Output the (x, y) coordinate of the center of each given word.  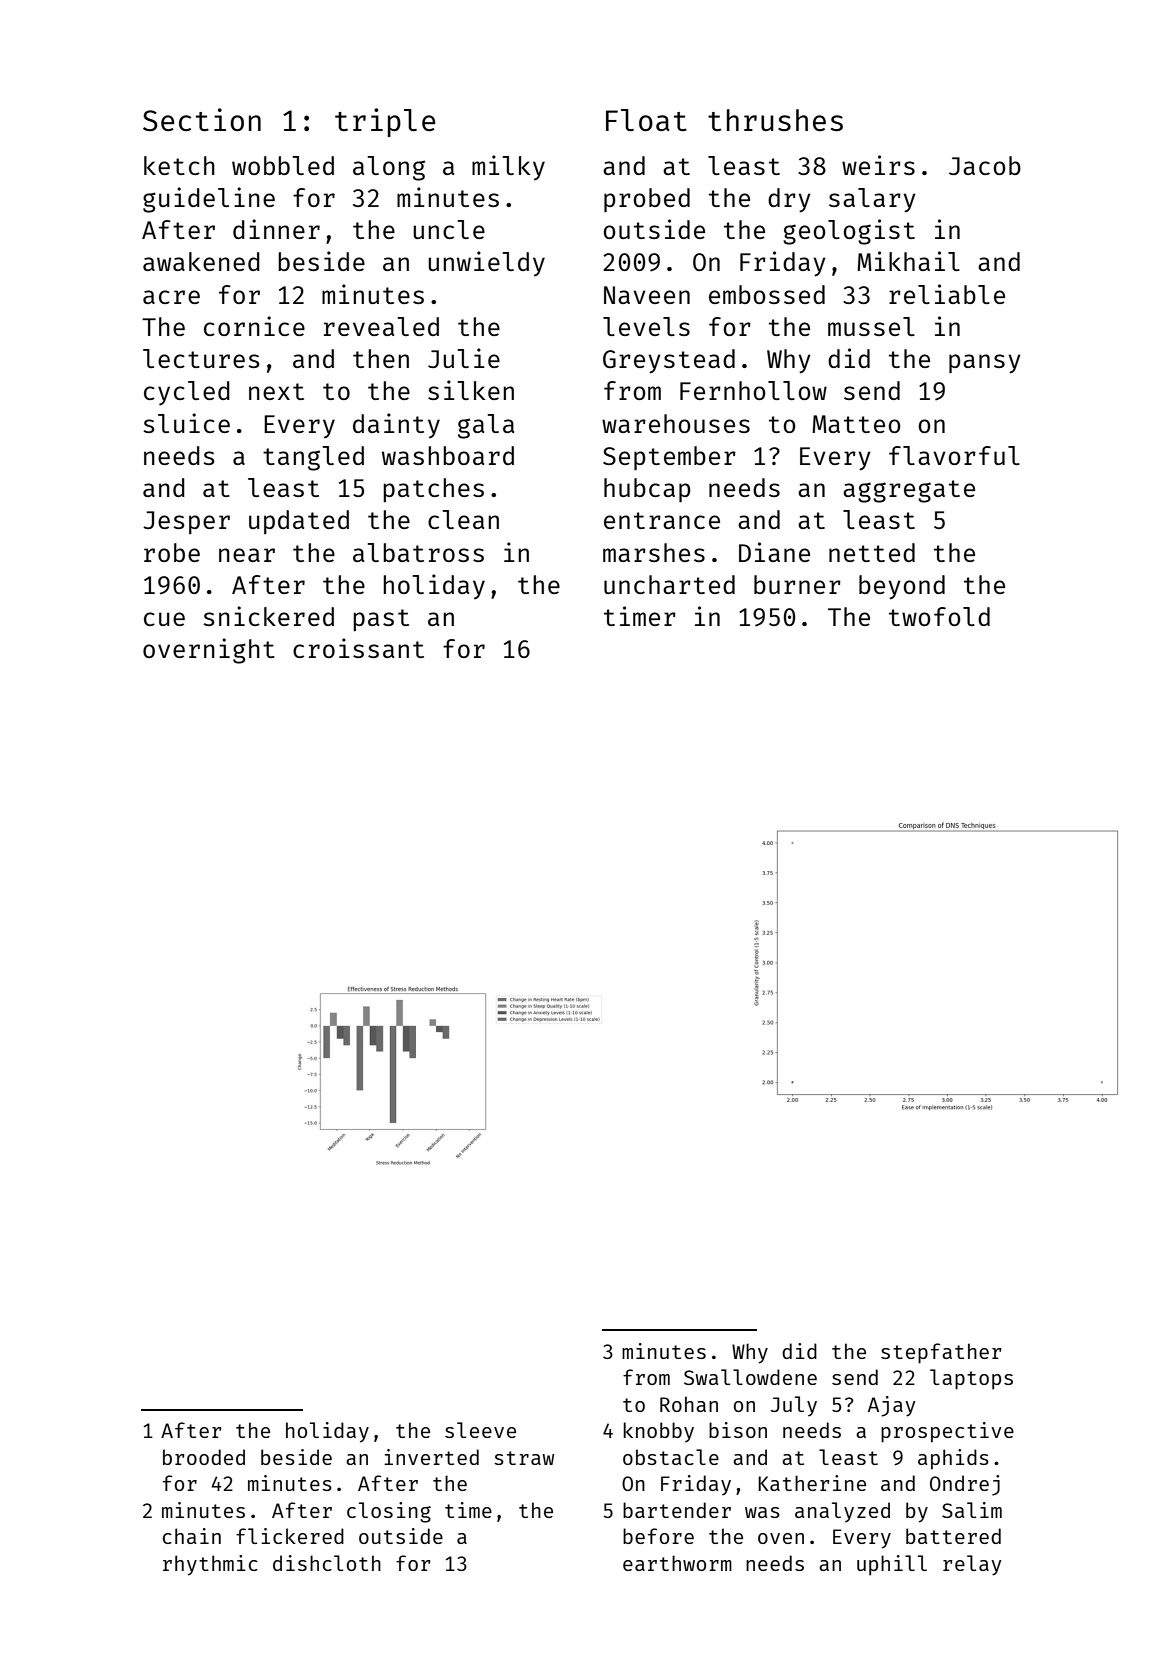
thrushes (775, 120)
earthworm (677, 1563)
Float (646, 120)
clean (463, 519)
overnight (209, 651)
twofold (939, 616)
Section (202, 119)
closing (389, 1512)
